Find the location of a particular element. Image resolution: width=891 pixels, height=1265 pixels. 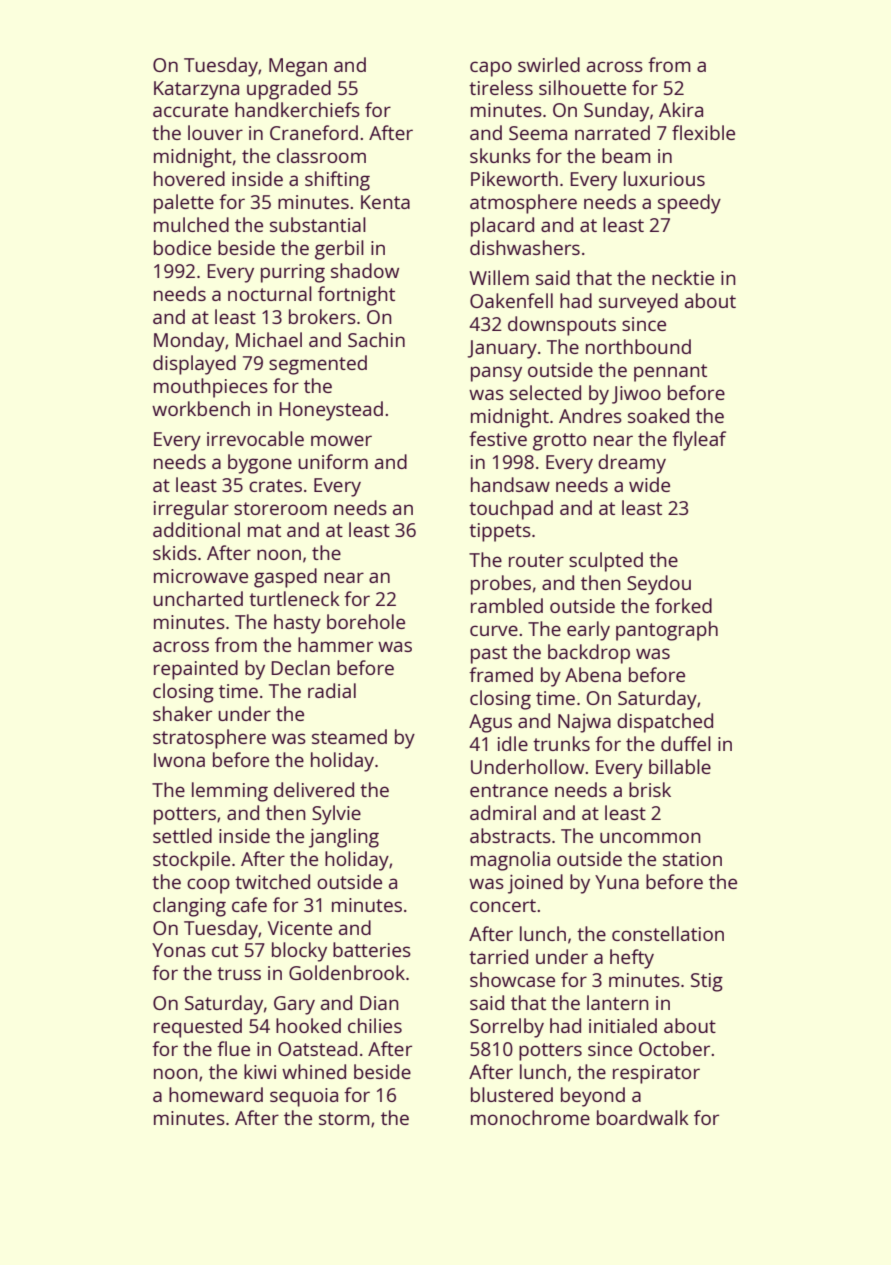

tarried is located at coordinates (498, 956).
